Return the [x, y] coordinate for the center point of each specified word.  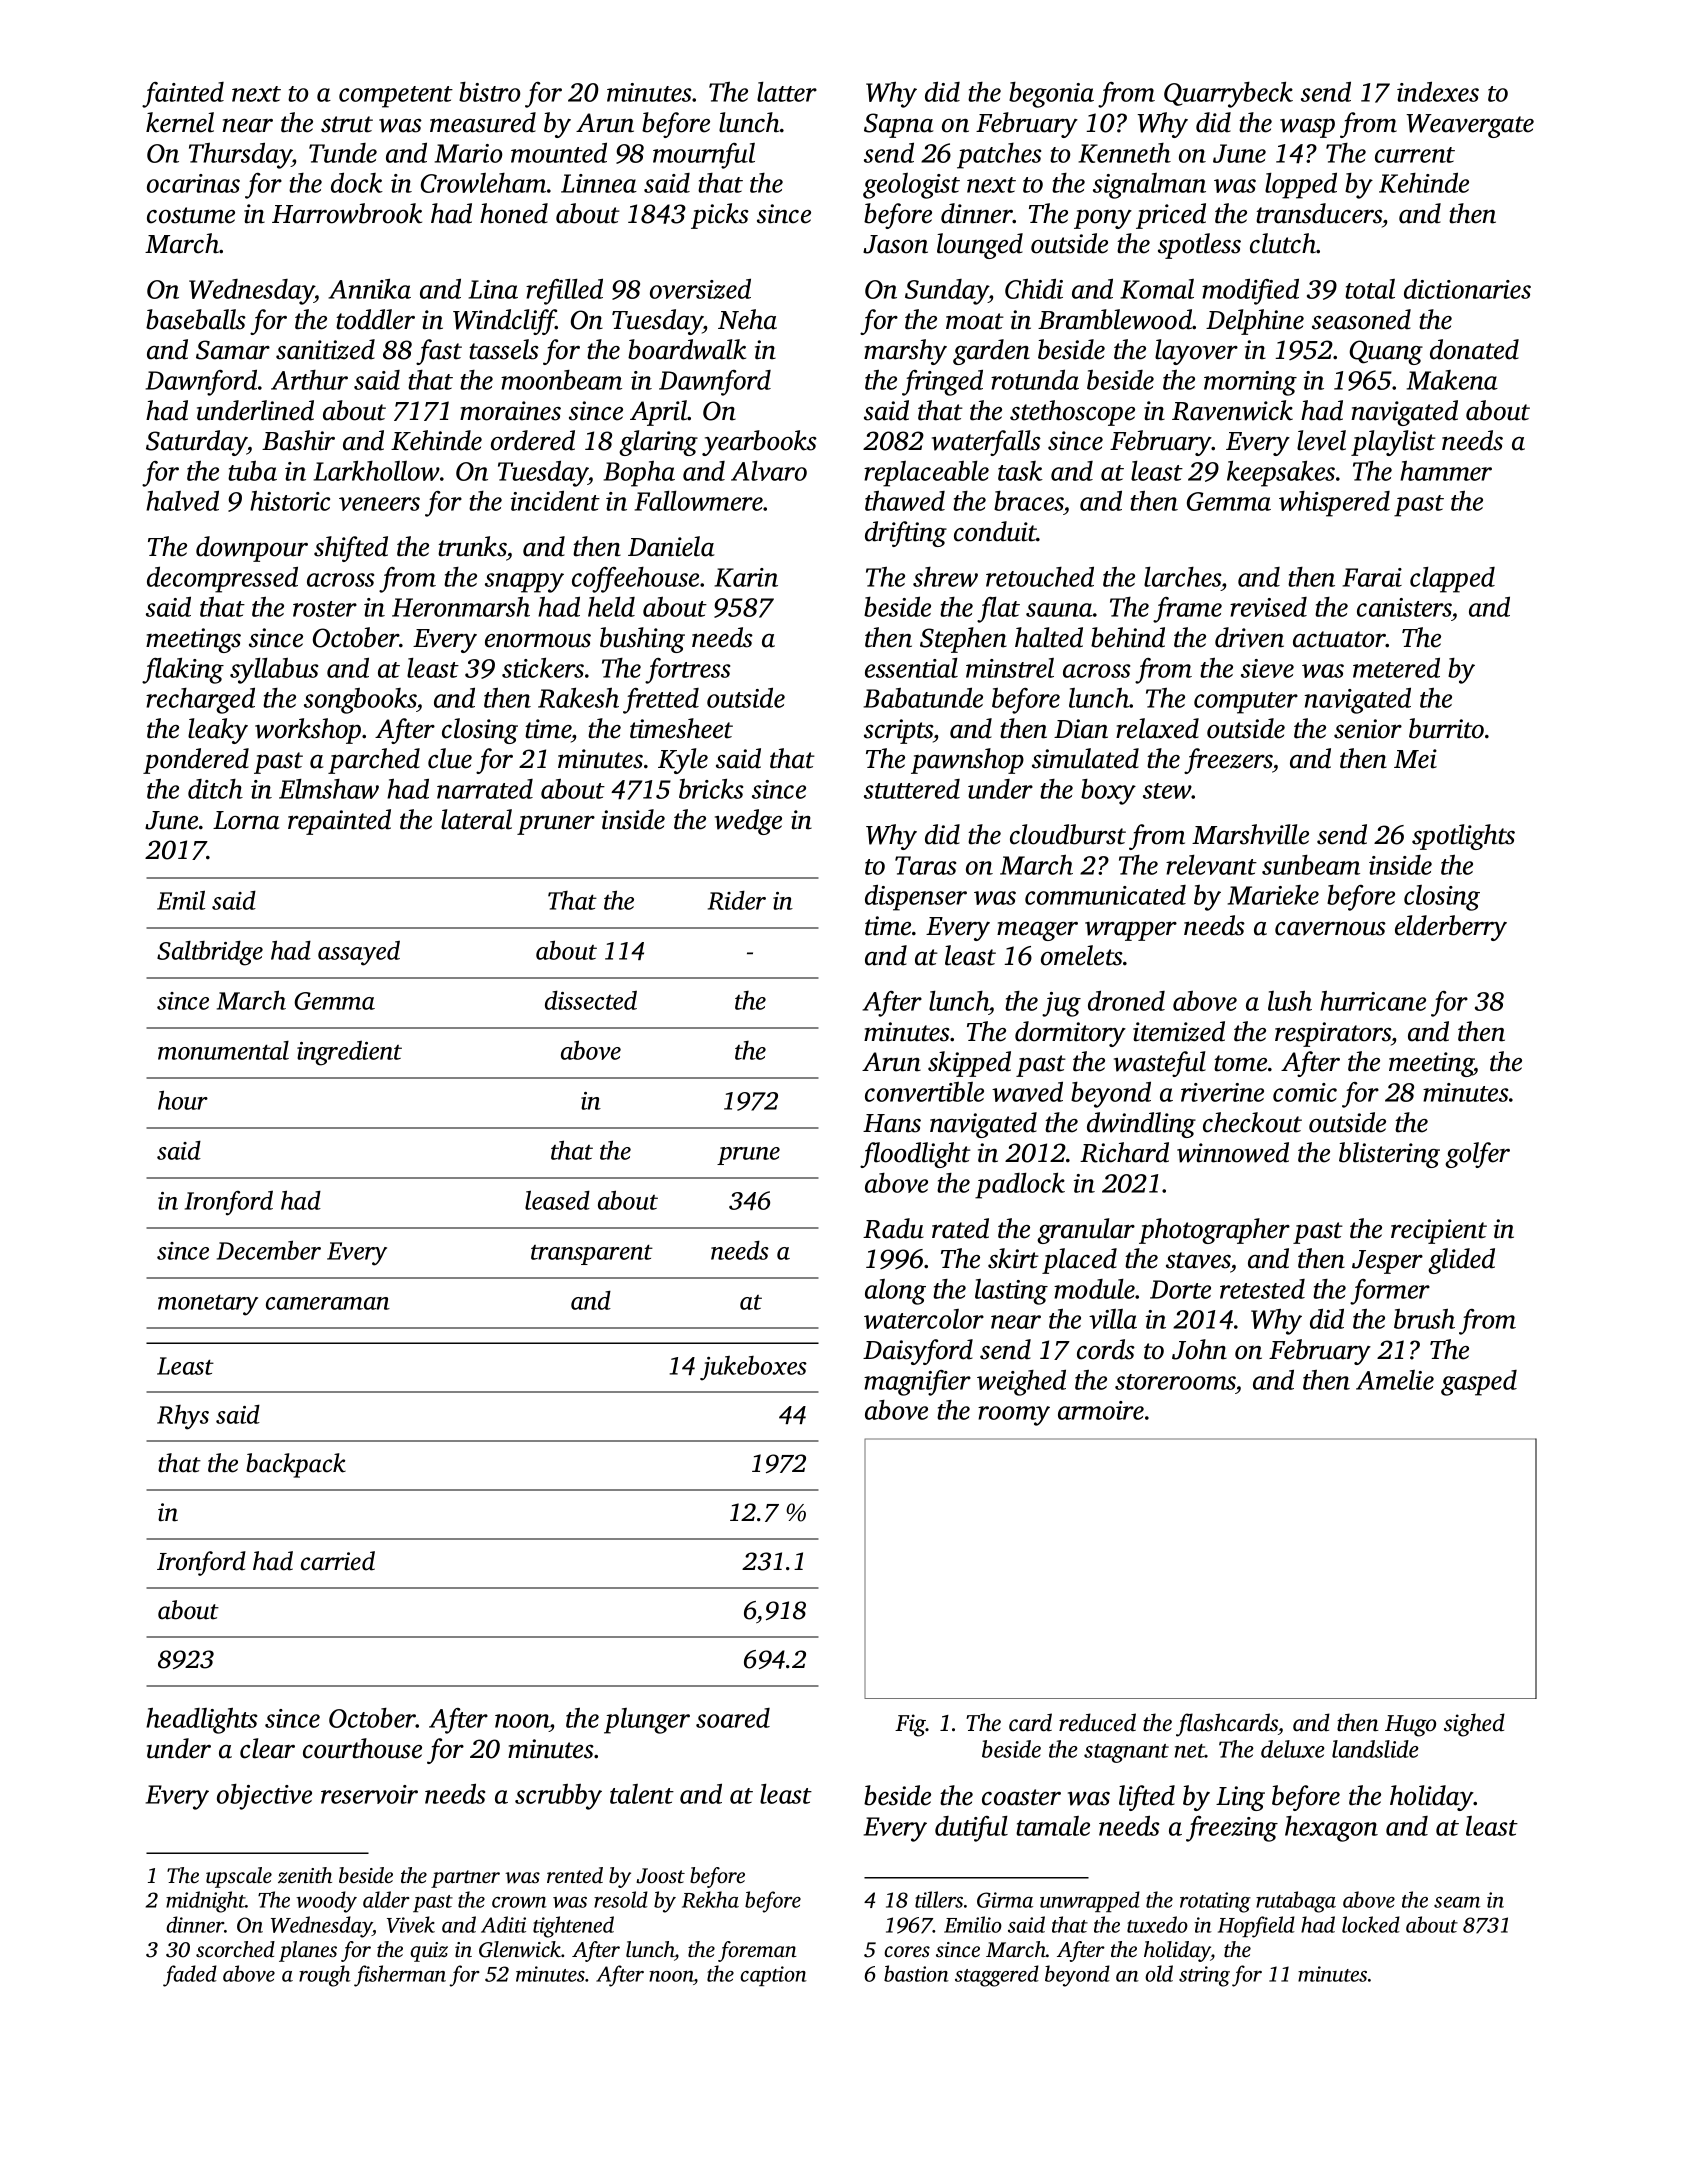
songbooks [360, 701]
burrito [1446, 728]
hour [183, 1100]
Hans [892, 1123]
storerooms [1175, 1382]
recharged [200, 700]
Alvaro [769, 471]
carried [338, 1561]
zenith [305, 1875]
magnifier [917, 1383]
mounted [559, 152]
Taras [925, 865]
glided [1461, 1261]
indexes [1438, 91]
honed [514, 213]
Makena [1452, 380]
